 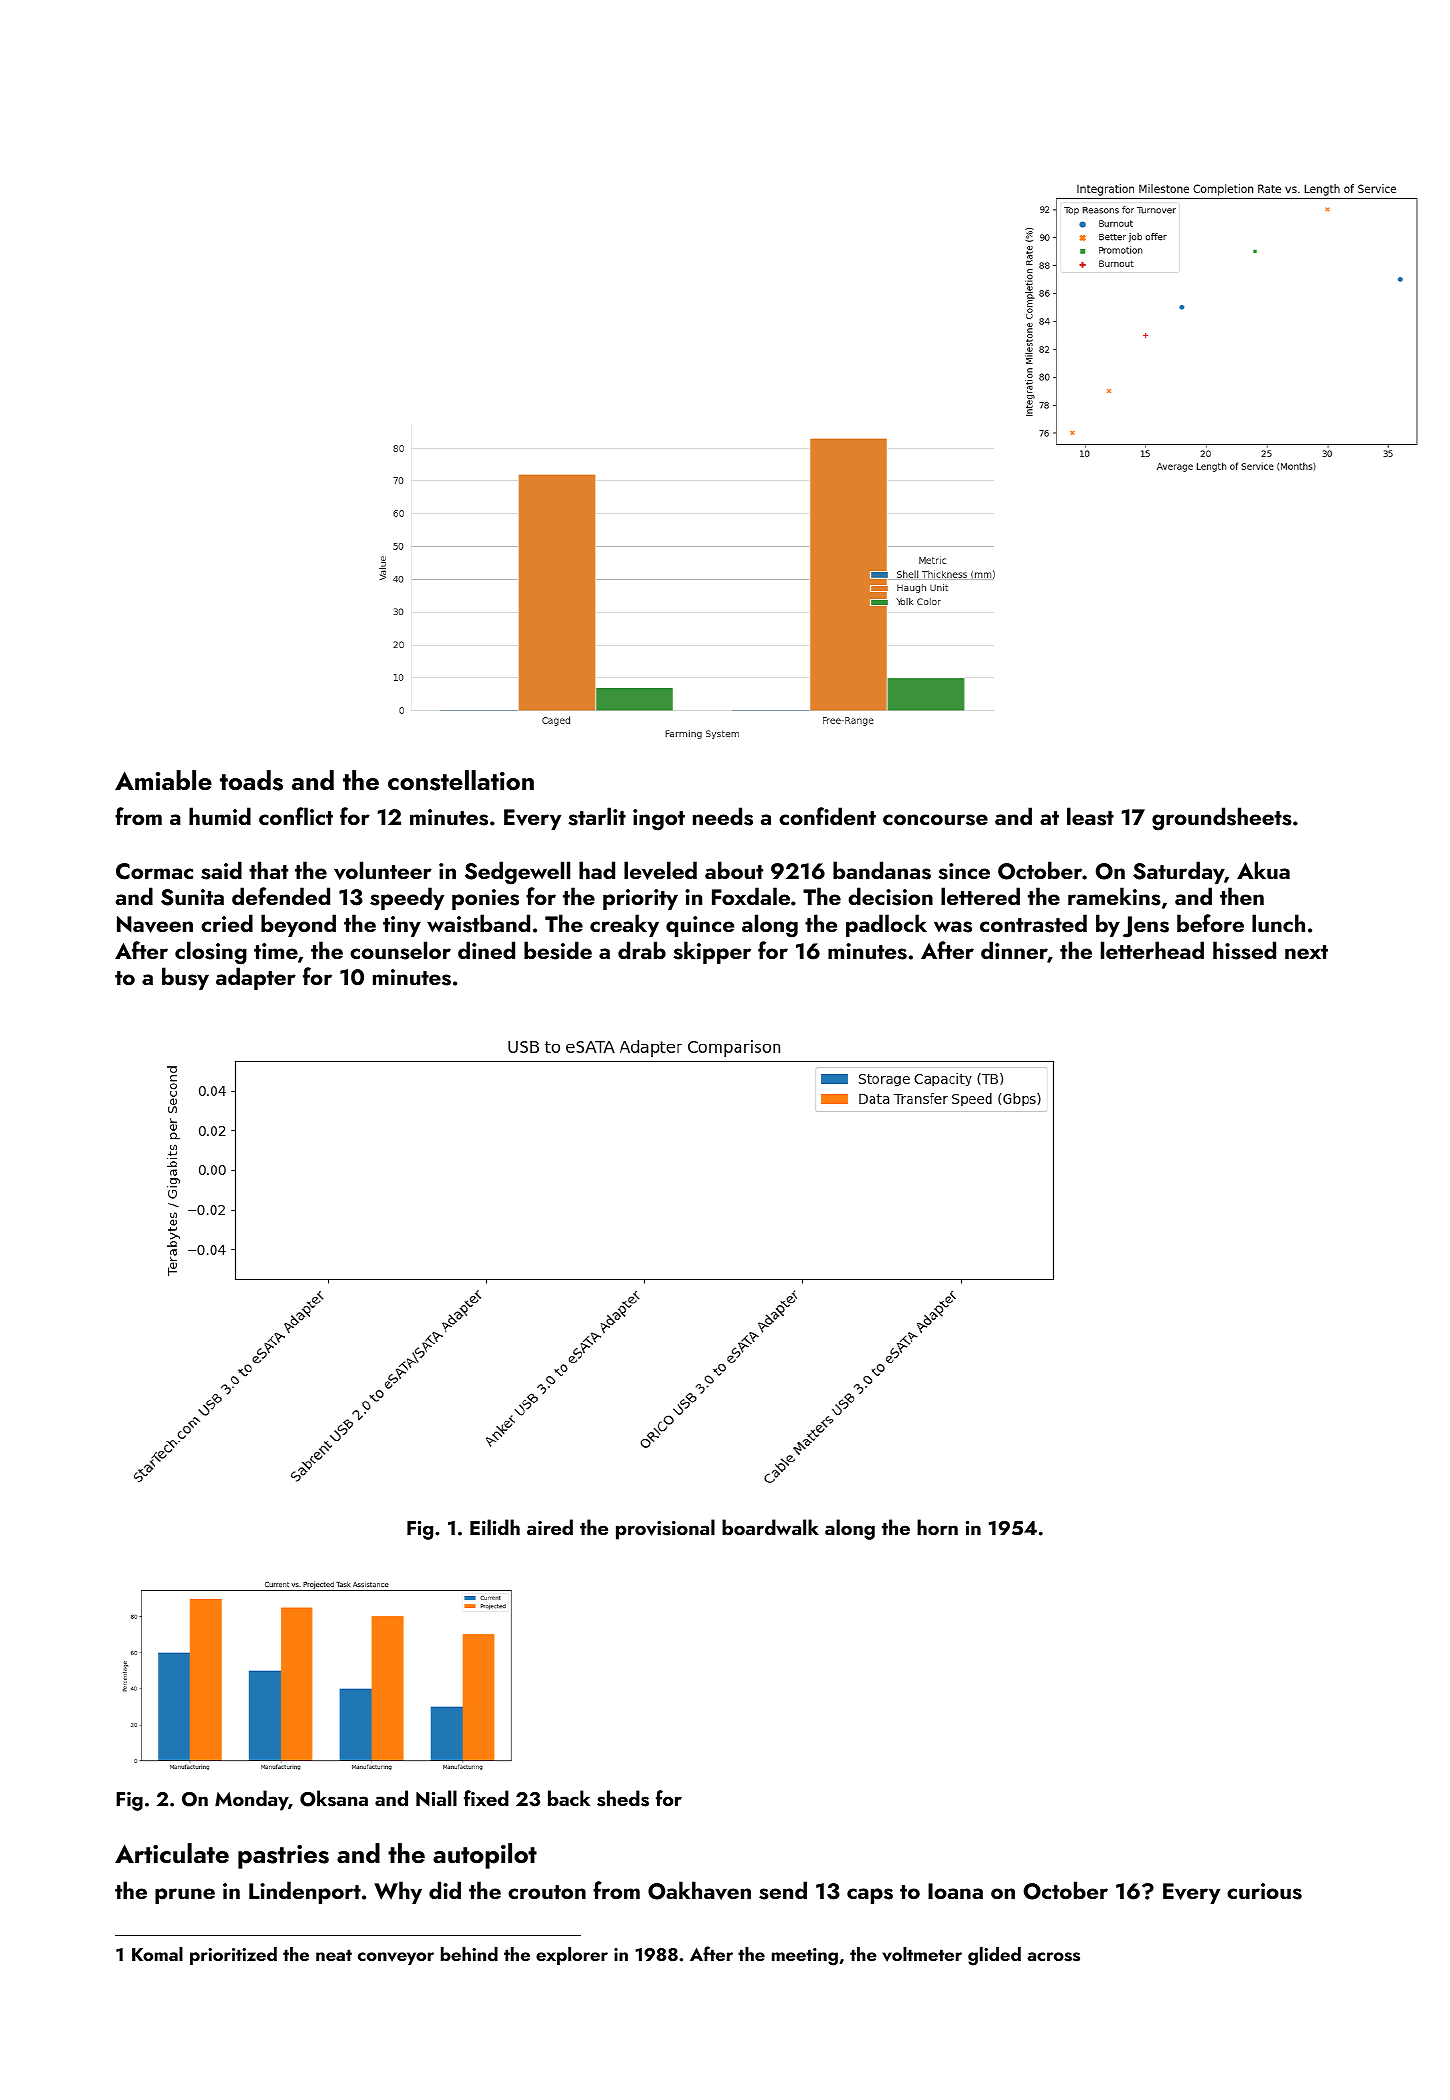 What do you see at coordinates (185, 978) in the screenshot?
I see `busy` at bounding box center [185, 978].
